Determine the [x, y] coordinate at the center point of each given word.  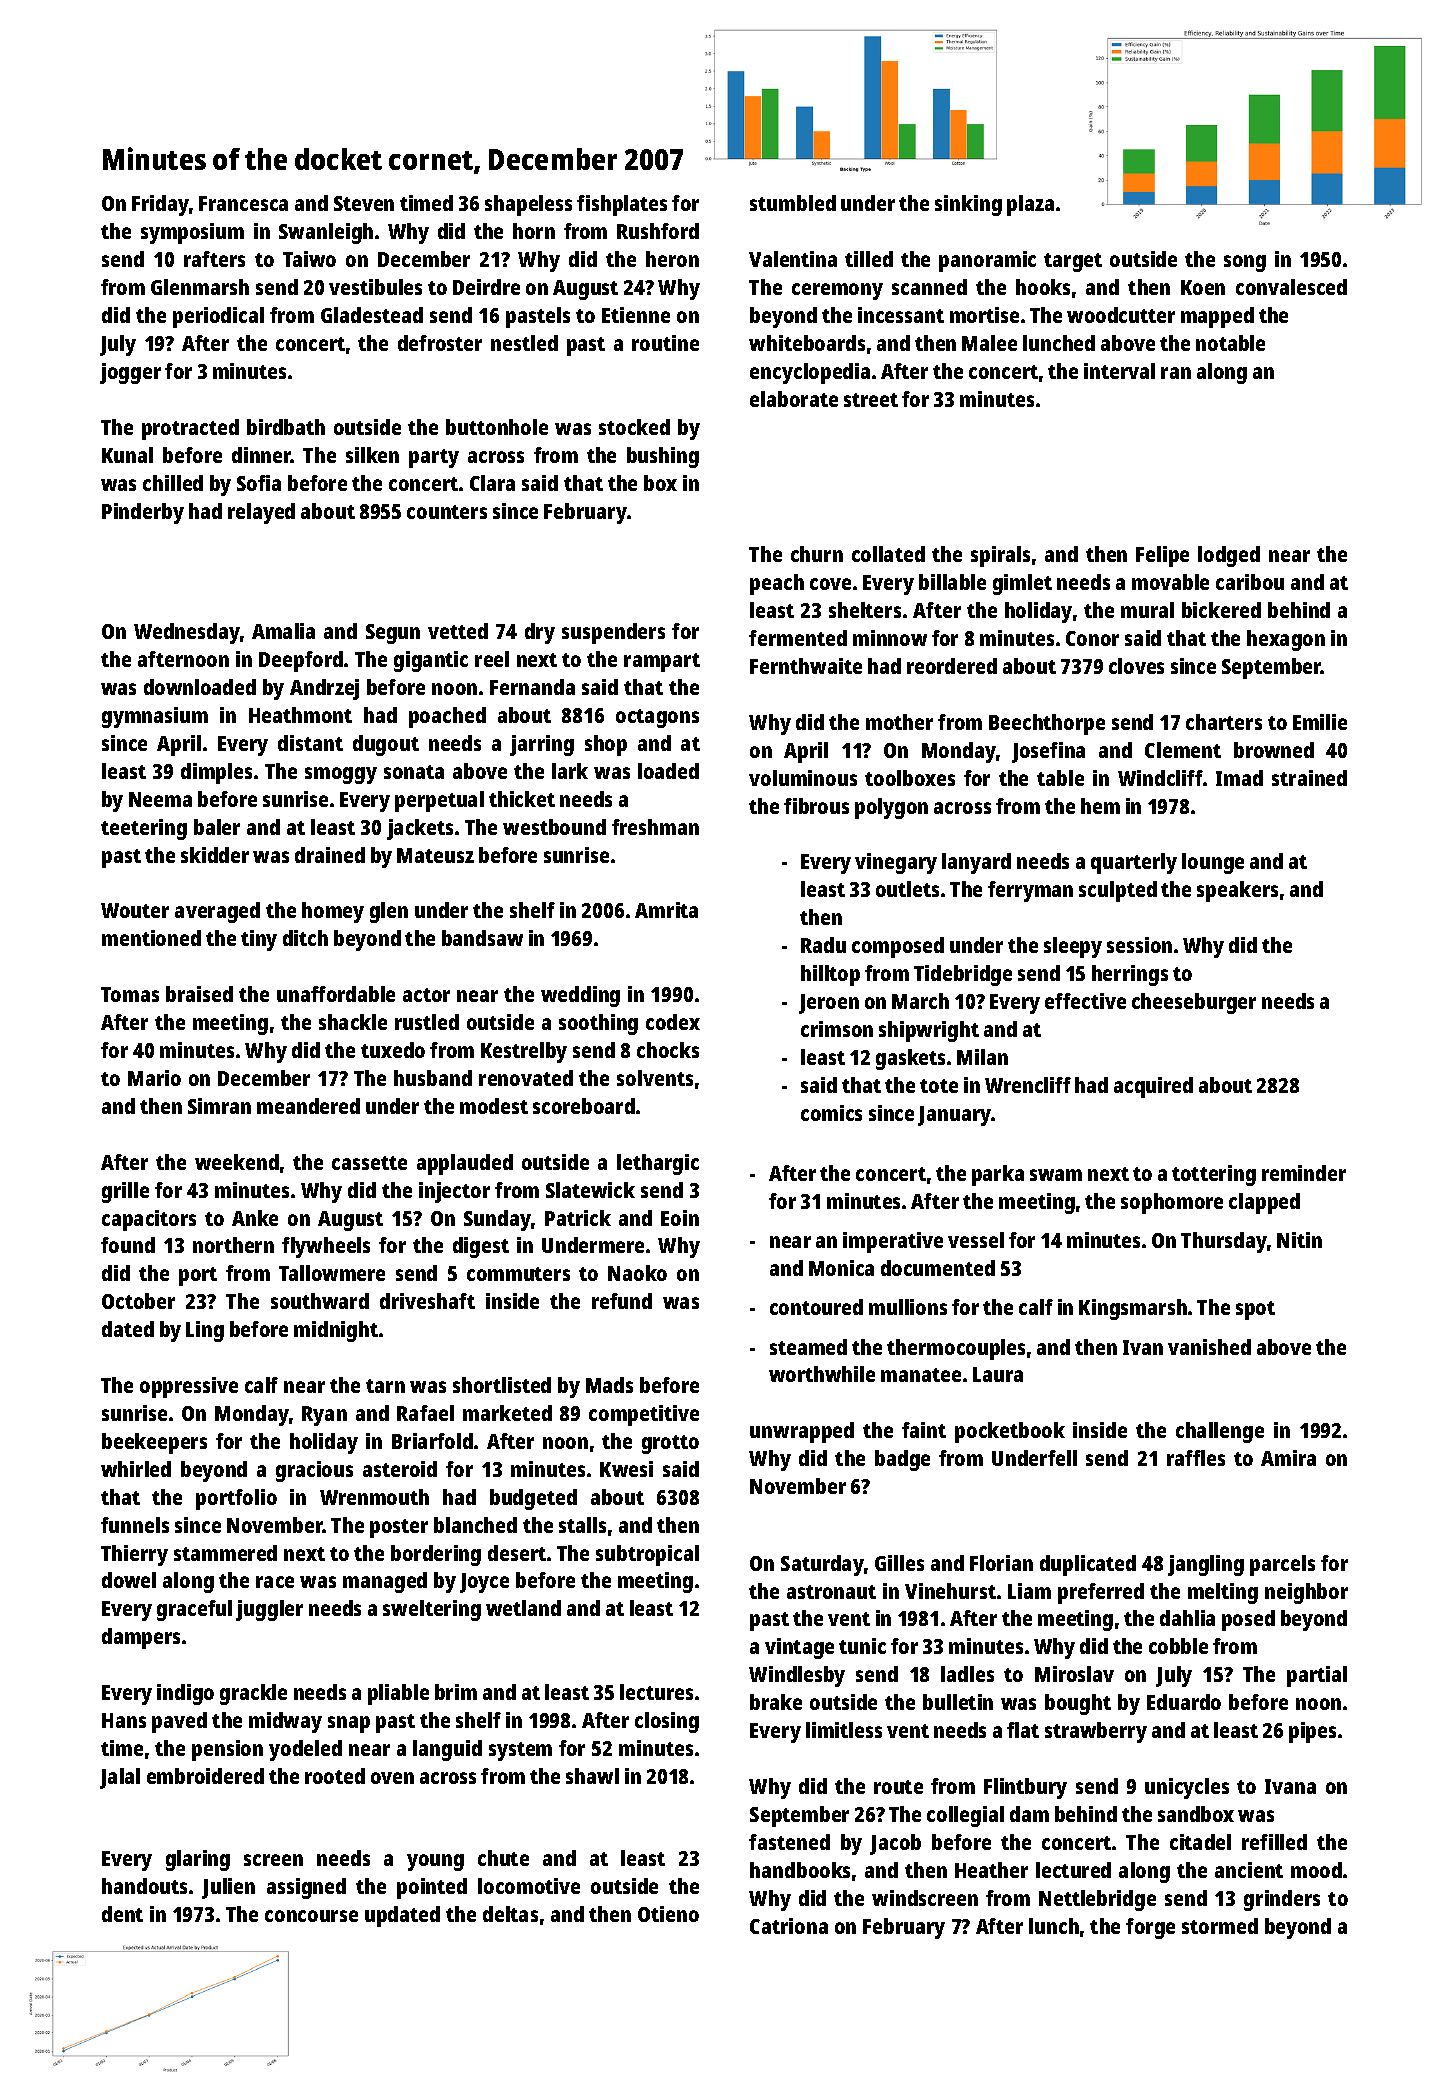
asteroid [400, 1469]
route [898, 1787]
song [1245, 263]
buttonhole [497, 427]
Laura [998, 1374]
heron [672, 259]
